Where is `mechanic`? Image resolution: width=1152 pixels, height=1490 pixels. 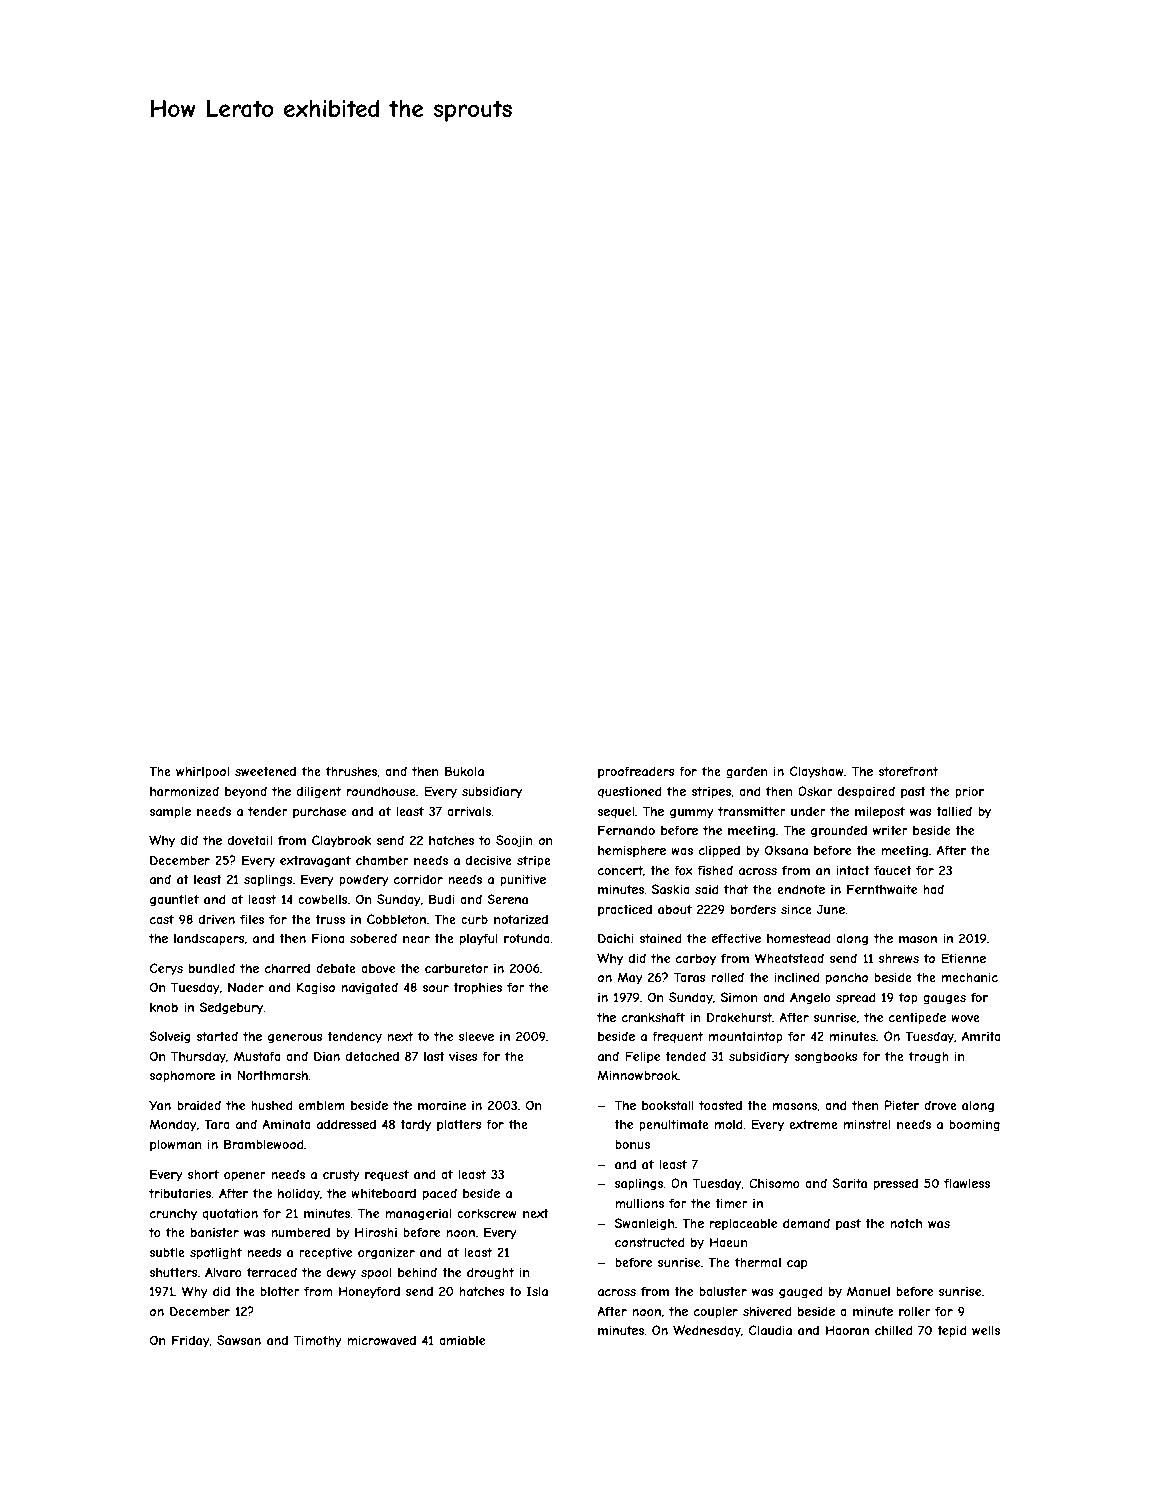
mechanic is located at coordinates (970, 977).
